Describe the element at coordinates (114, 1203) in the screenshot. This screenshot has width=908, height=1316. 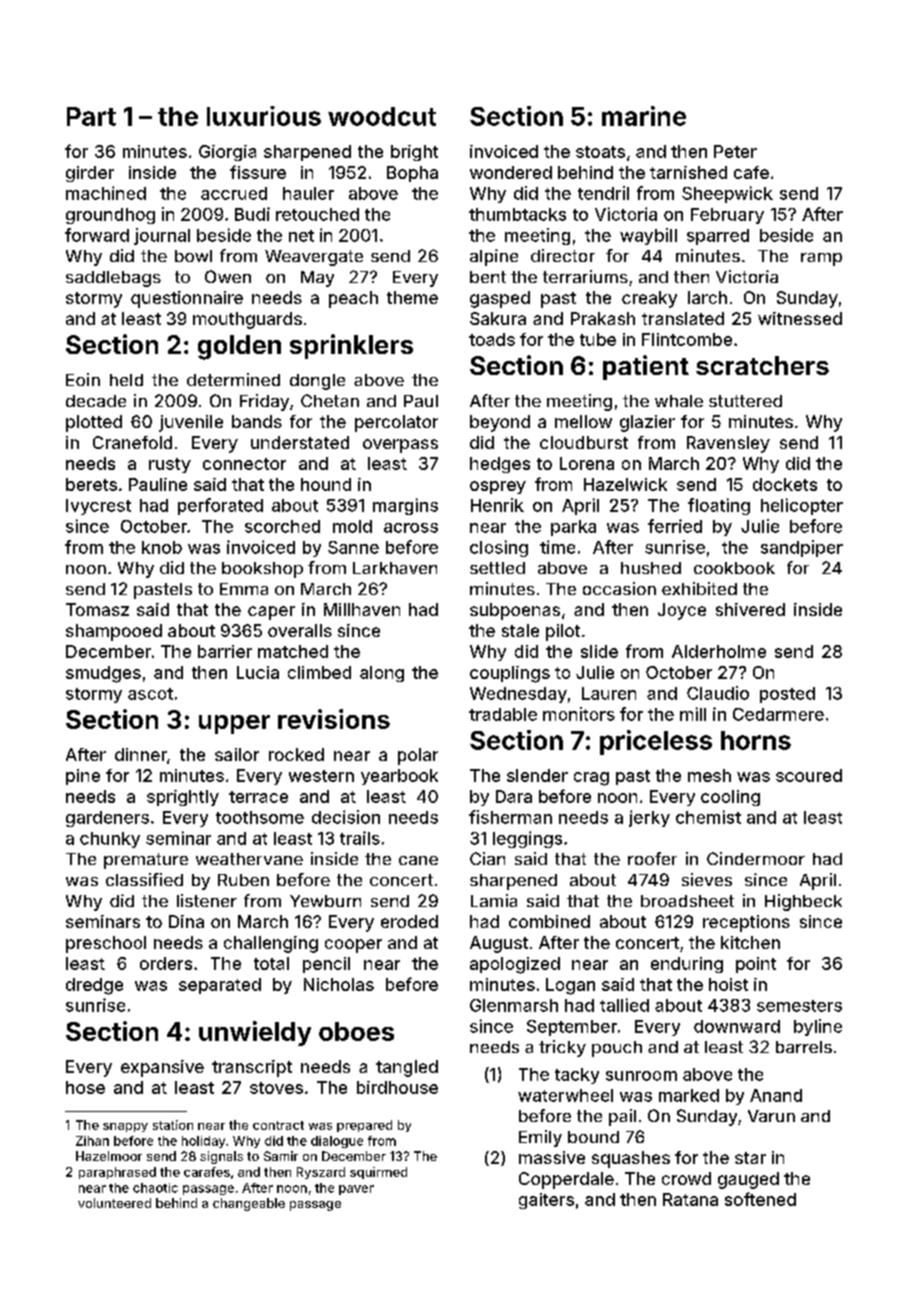
I see `volunteered` at that location.
